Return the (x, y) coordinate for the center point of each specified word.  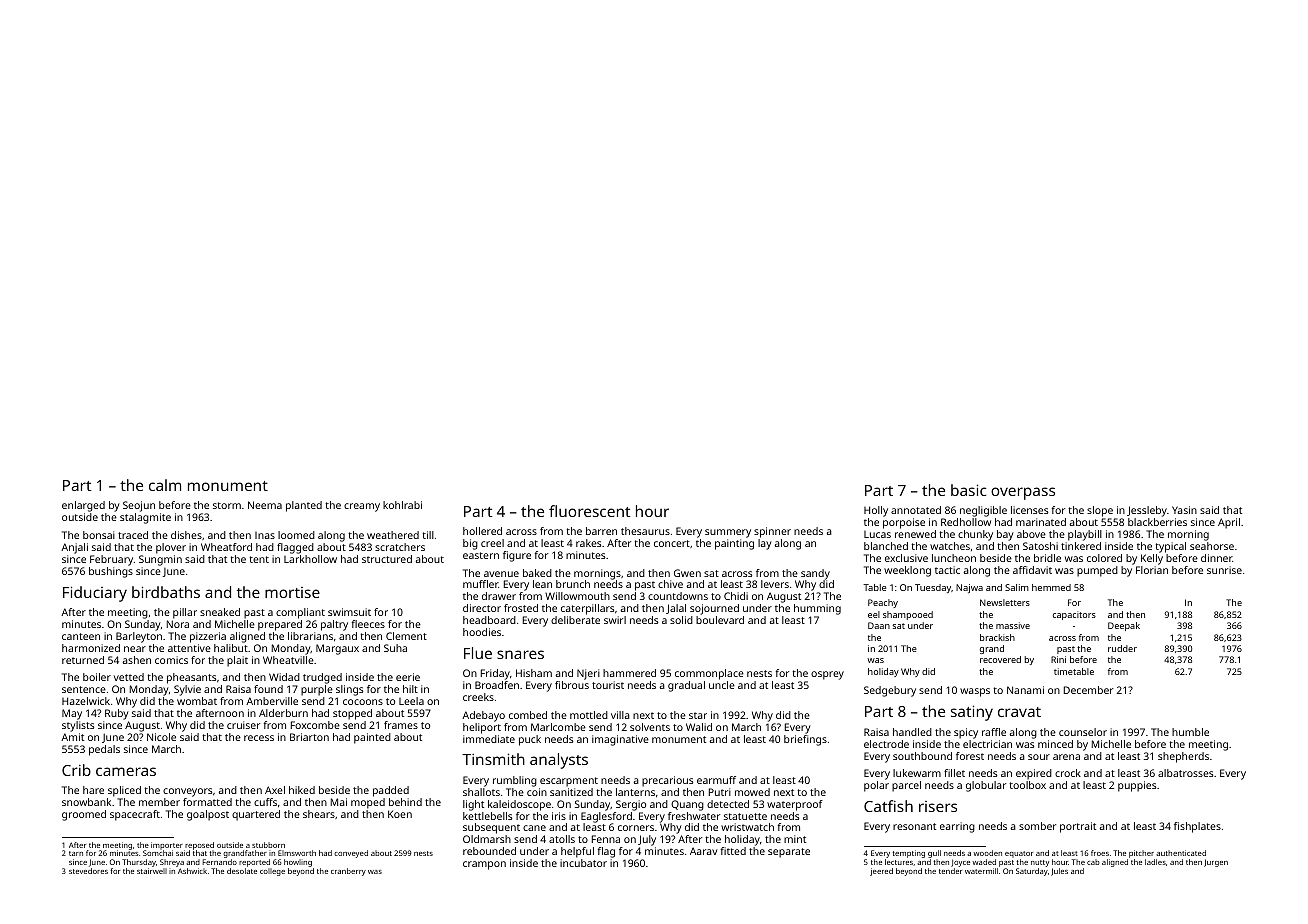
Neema (265, 505)
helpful (577, 852)
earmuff (716, 780)
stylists (78, 726)
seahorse (1212, 546)
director (482, 608)
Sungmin (160, 560)
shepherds (1183, 757)
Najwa (969, 588)
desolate (242, 871)
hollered (482, 531)
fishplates (1197, 827)
